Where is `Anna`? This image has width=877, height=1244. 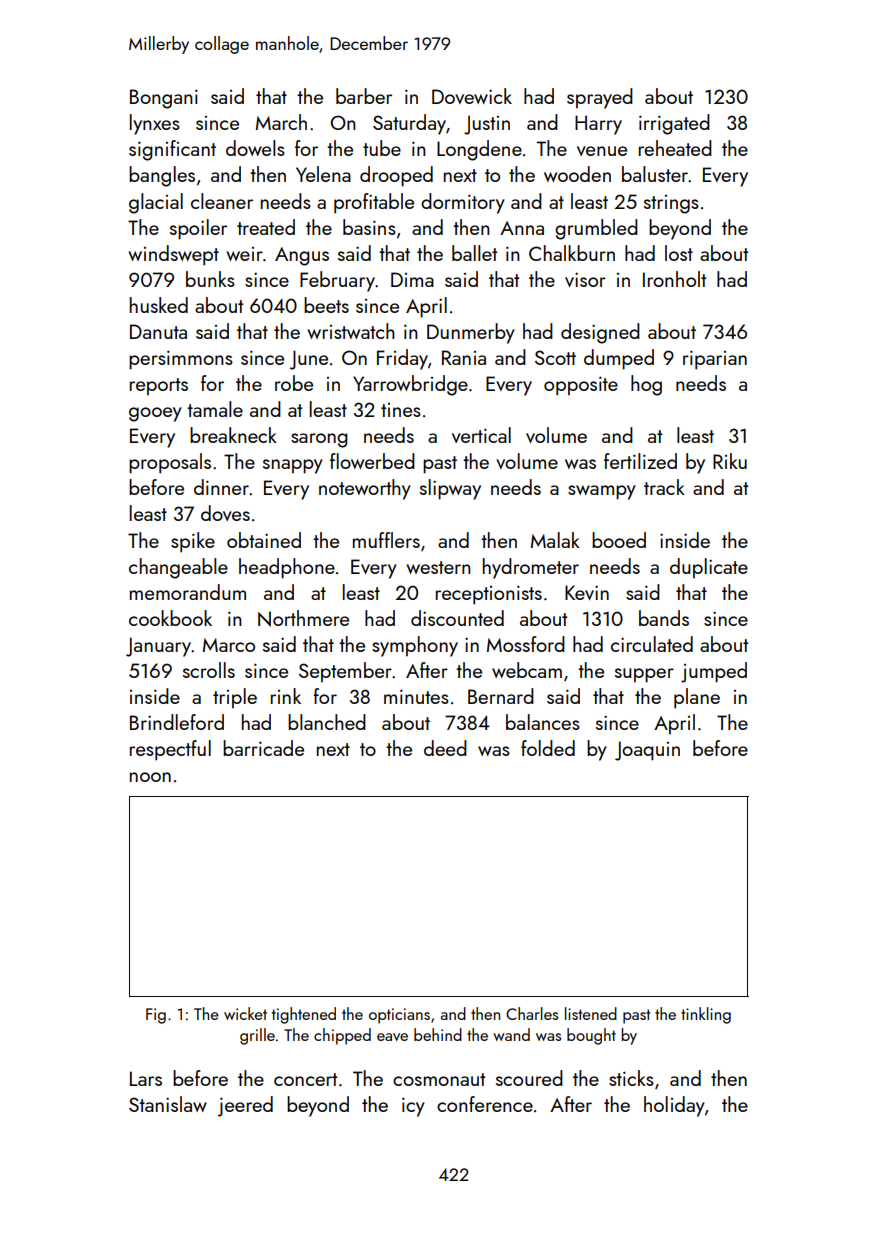 Anna is located at coordinates (522, 228).
